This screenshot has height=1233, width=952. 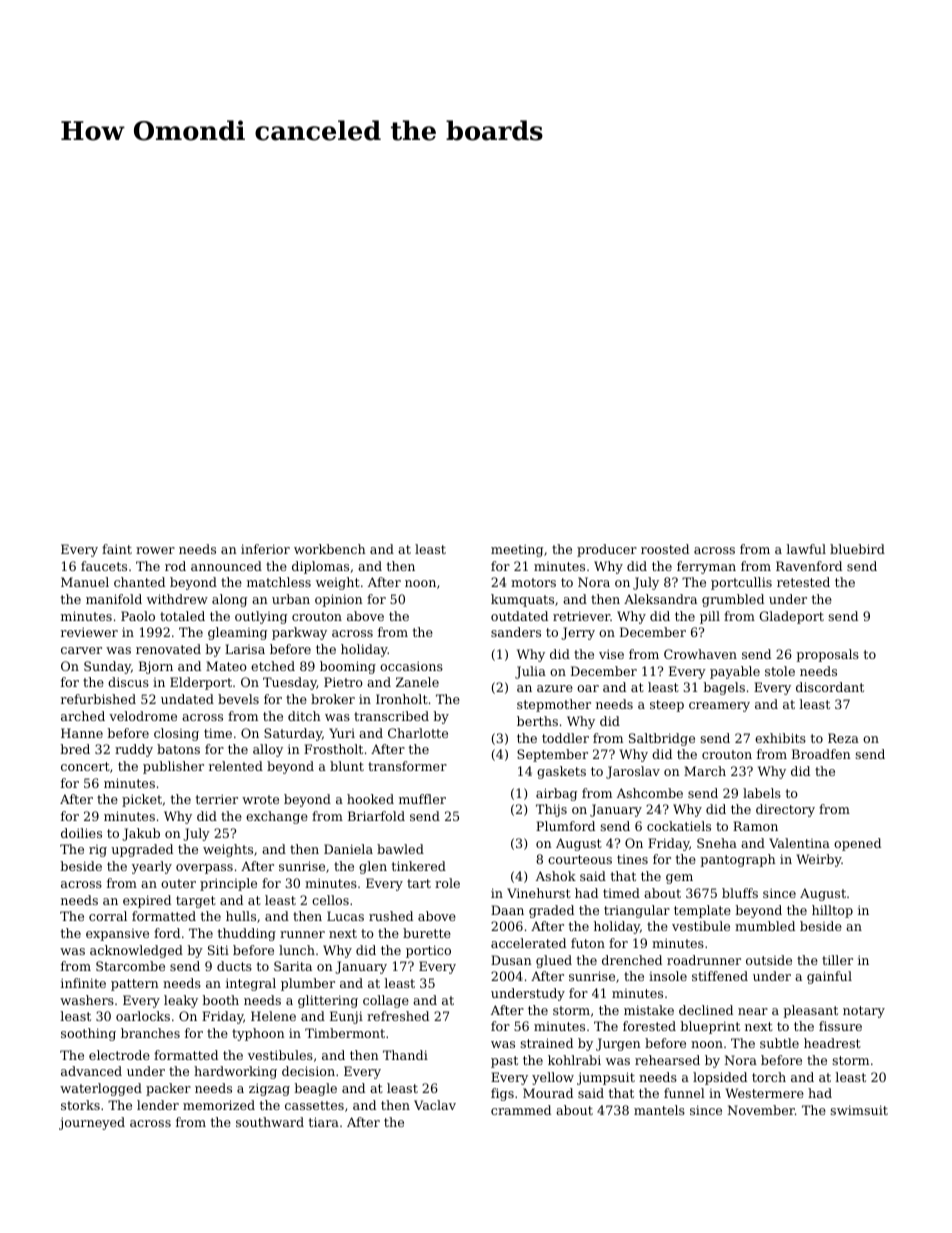 What do you see at coordinates (339, 600) in the screenshot?
I see `opinion` at bounding box center [339, 600].
